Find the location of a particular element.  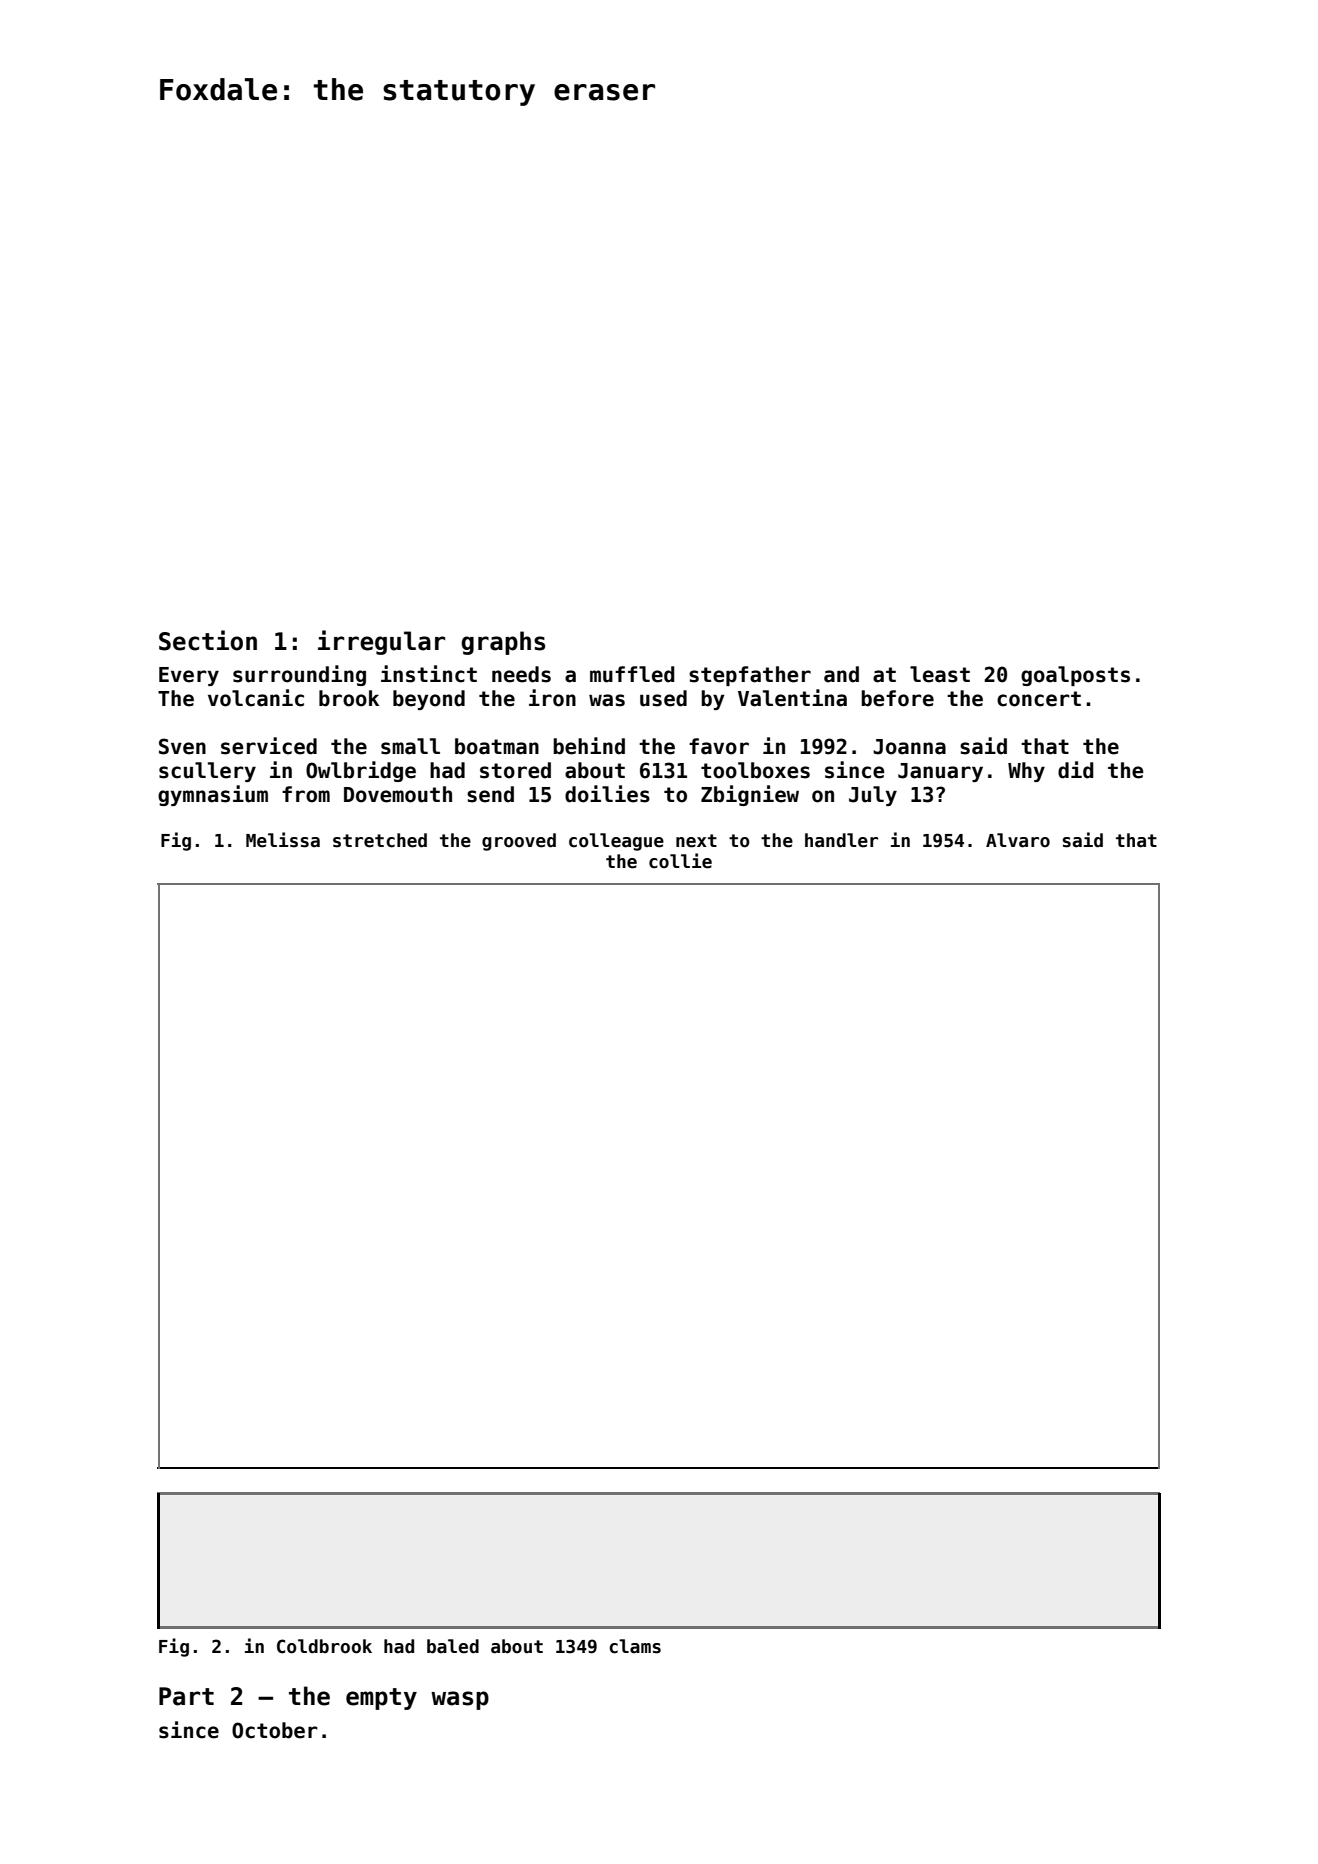

empty is located at coordinates (381, 1699).
